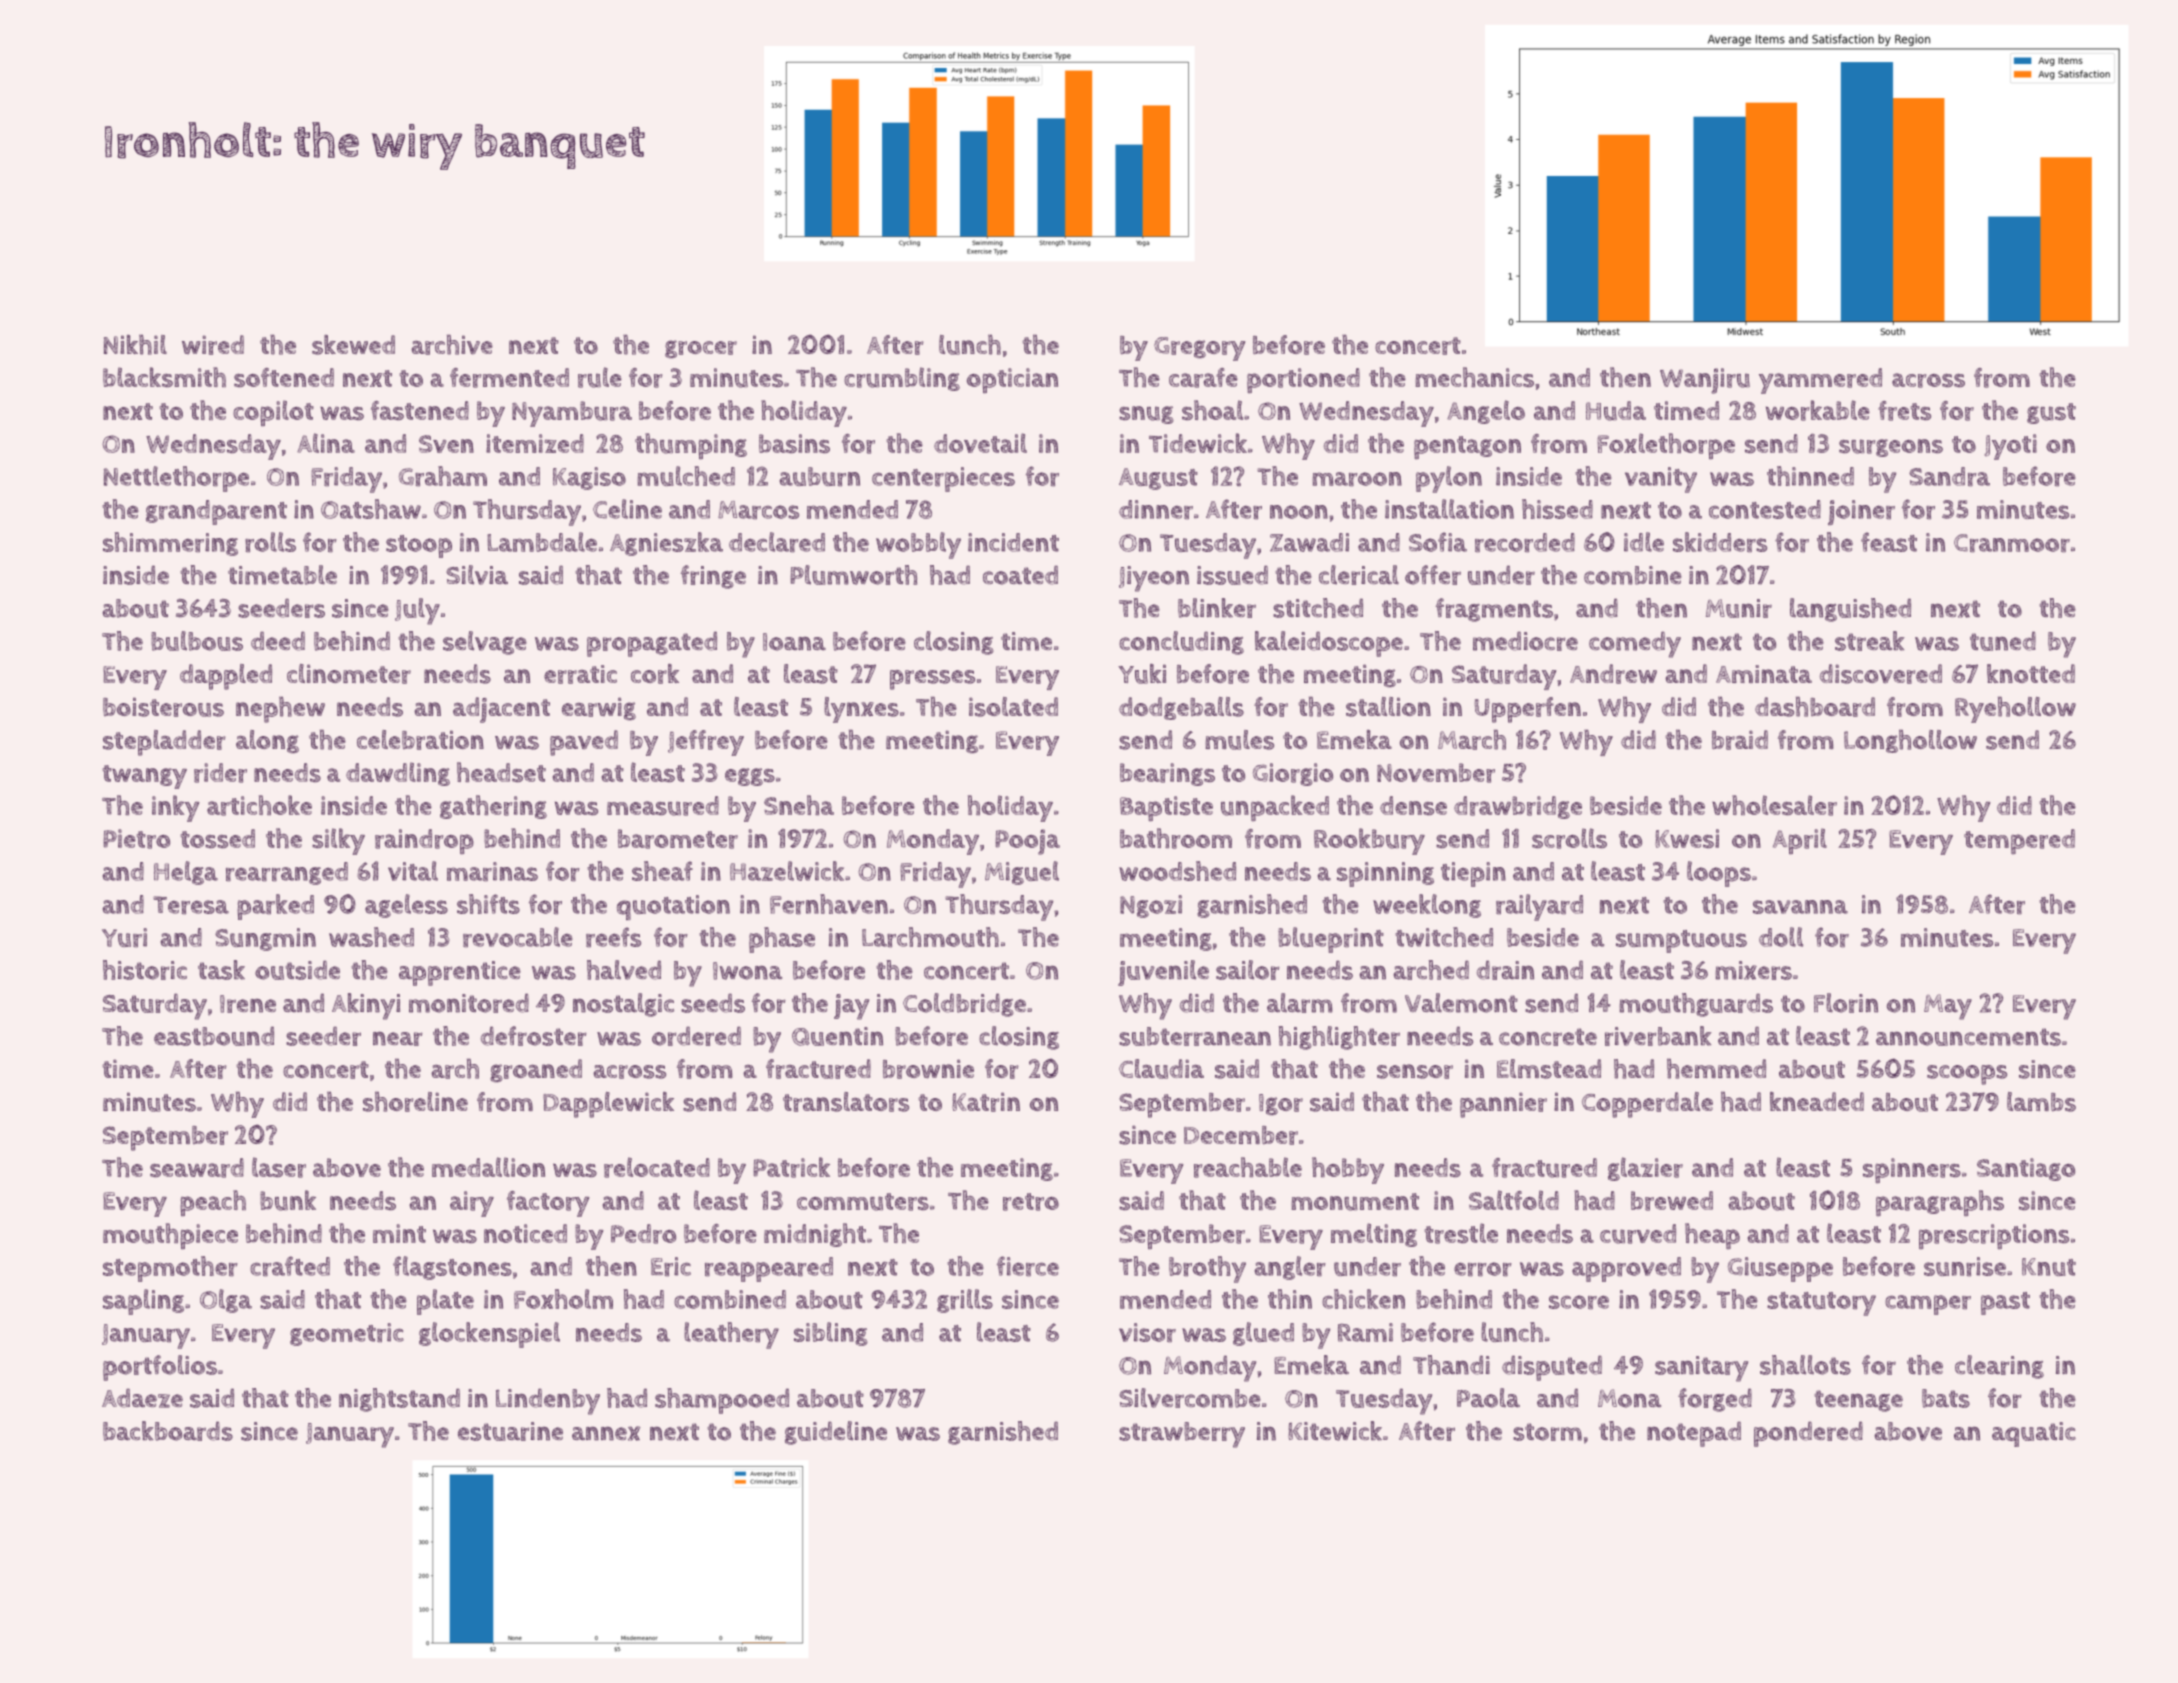 The image size is (2178, 1683). I want to click on fermented, so click(509, 378).
